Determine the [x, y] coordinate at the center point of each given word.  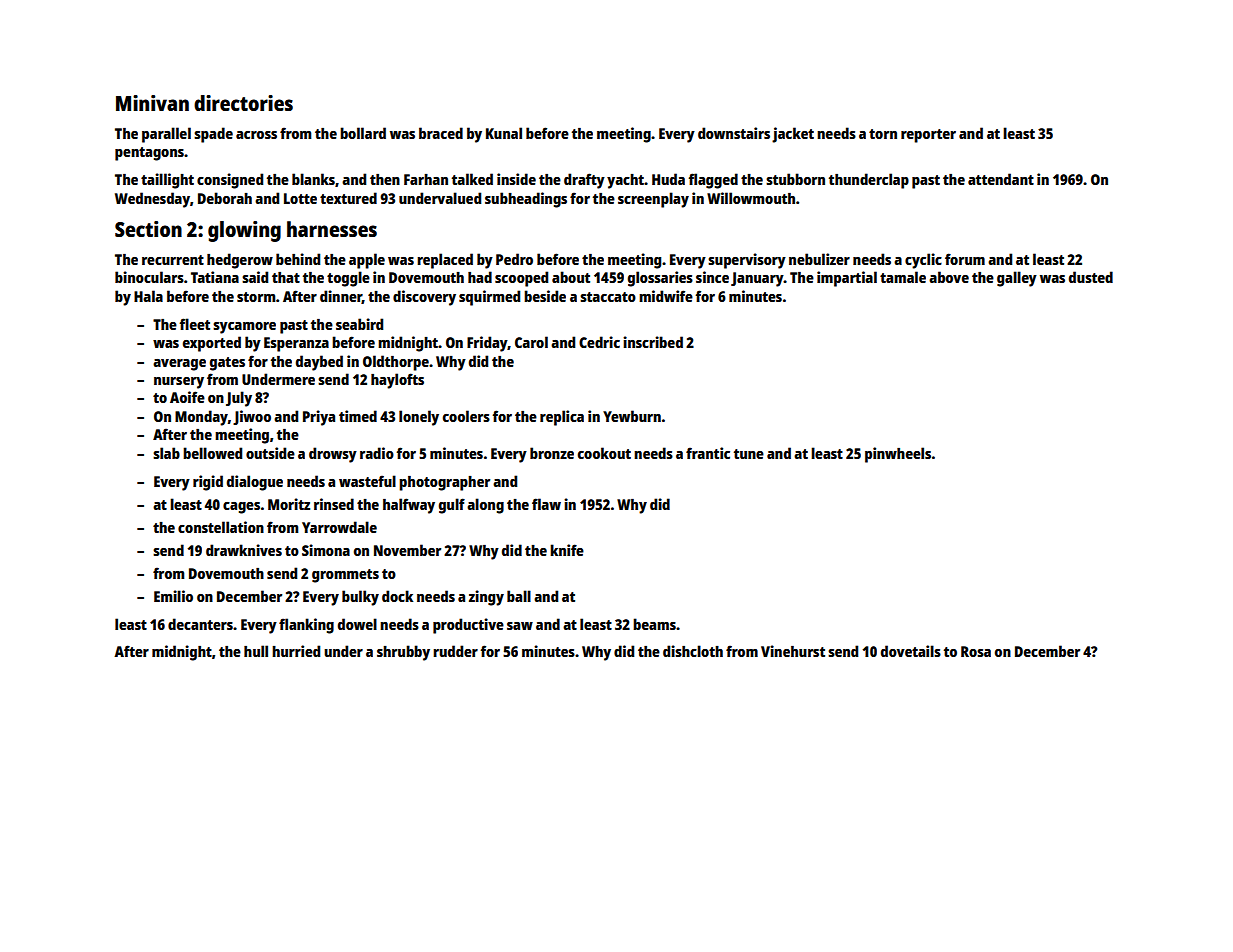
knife [567, 550]
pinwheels [898, 455]
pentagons [149, 154]
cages [241, 508]
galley [1017, 279]
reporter [928, 136]
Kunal [504, 133]
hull [256, 651]
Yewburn [632, 416]
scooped [521, 279]
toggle [348, 279]
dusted [1091, 277]
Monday [201, 418]
